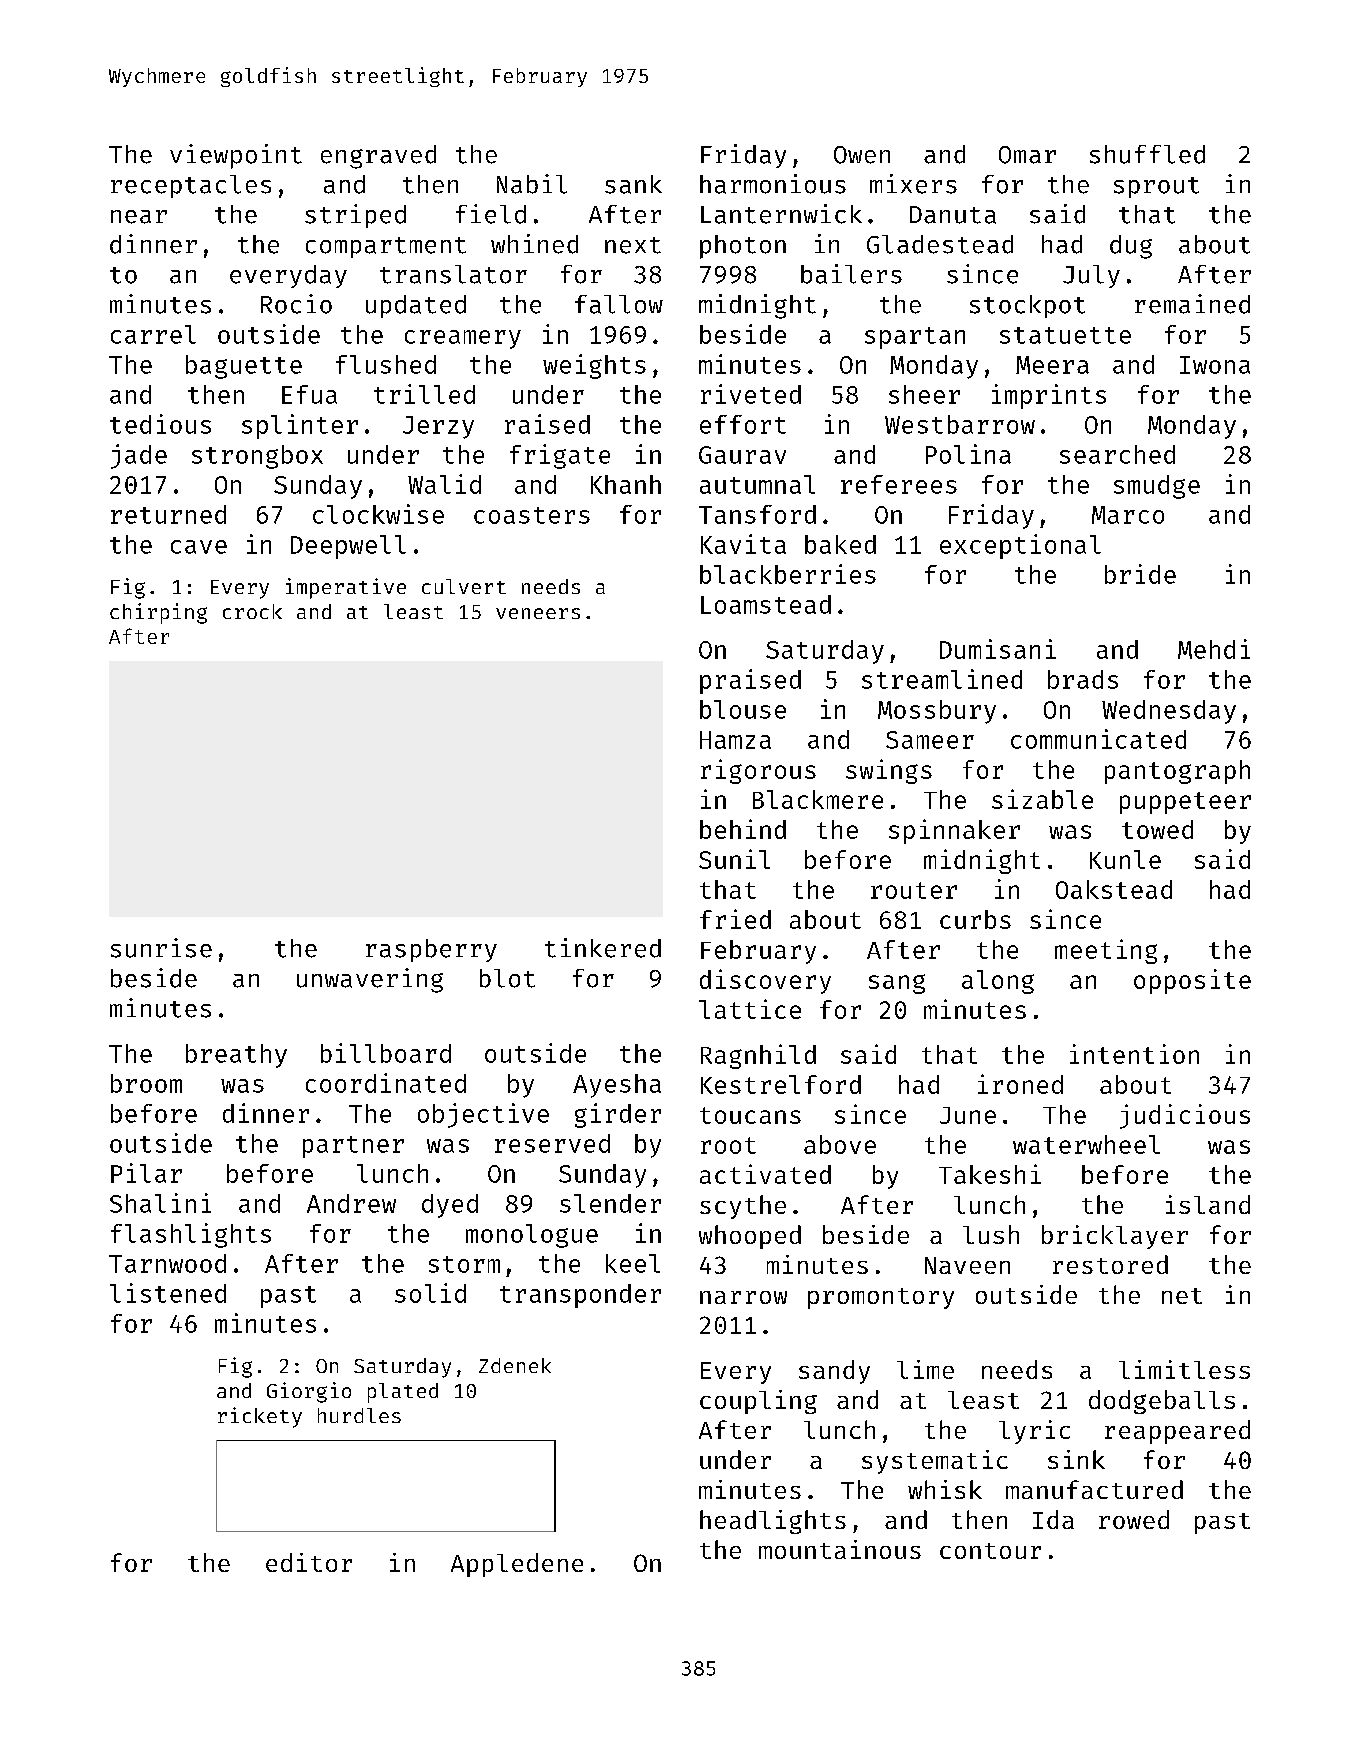 Image resolution: width=1361 pixels, height=1761 pixels. Describe the element at coordinates (766, 604) in the page. I see `Loamstead` at that location.
